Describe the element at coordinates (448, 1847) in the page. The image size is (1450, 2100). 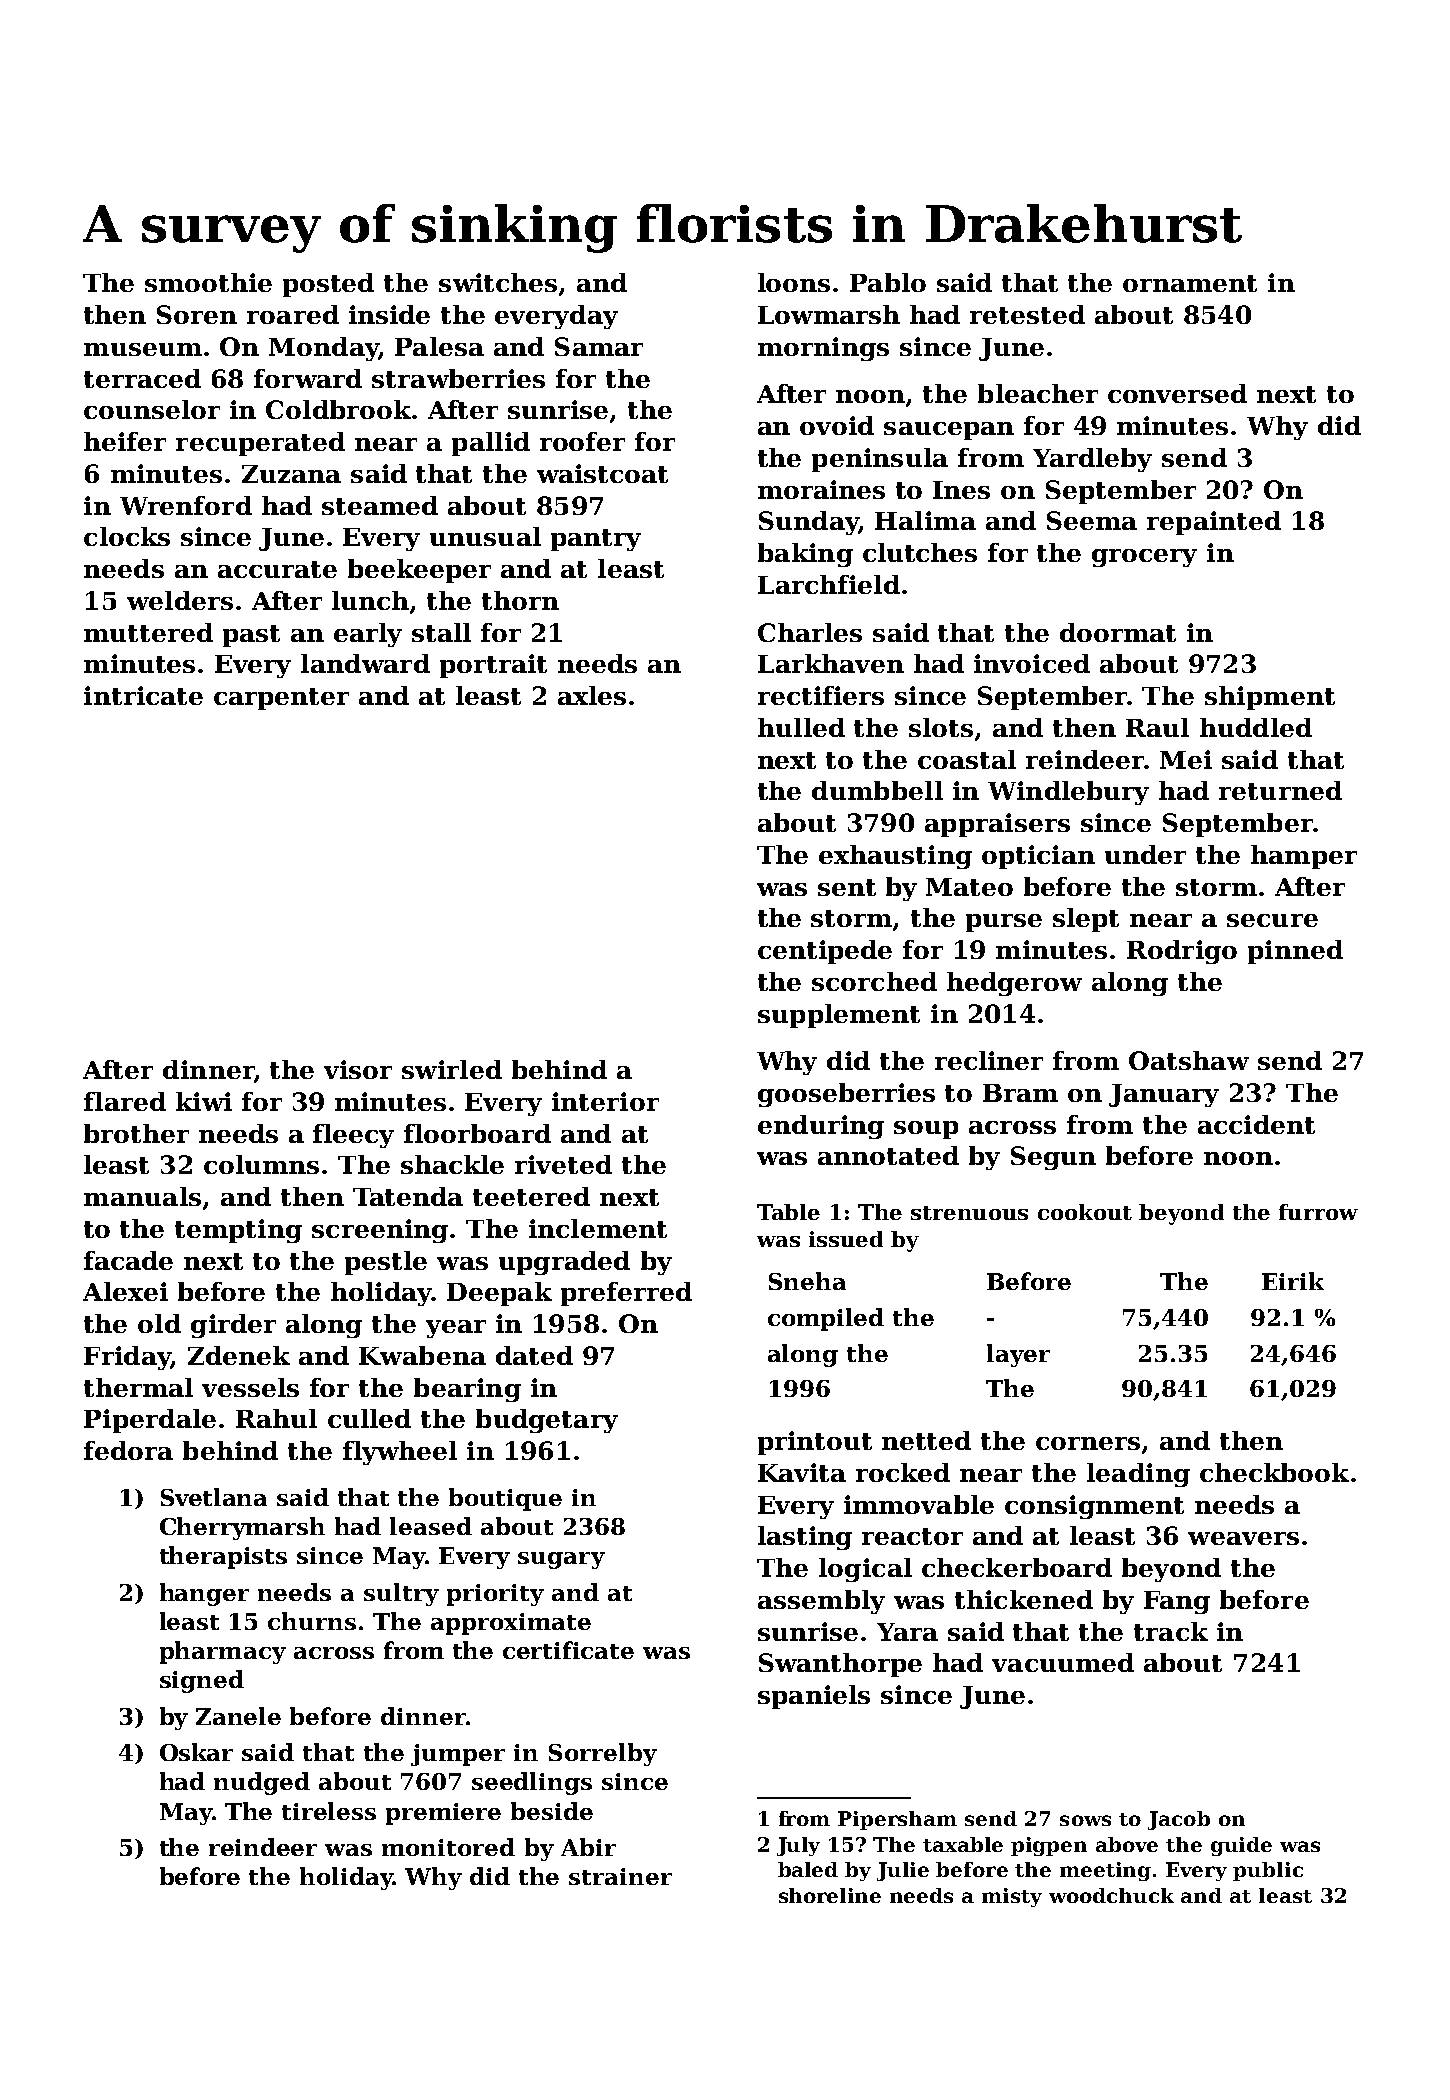
I see `monitored` at that location.
